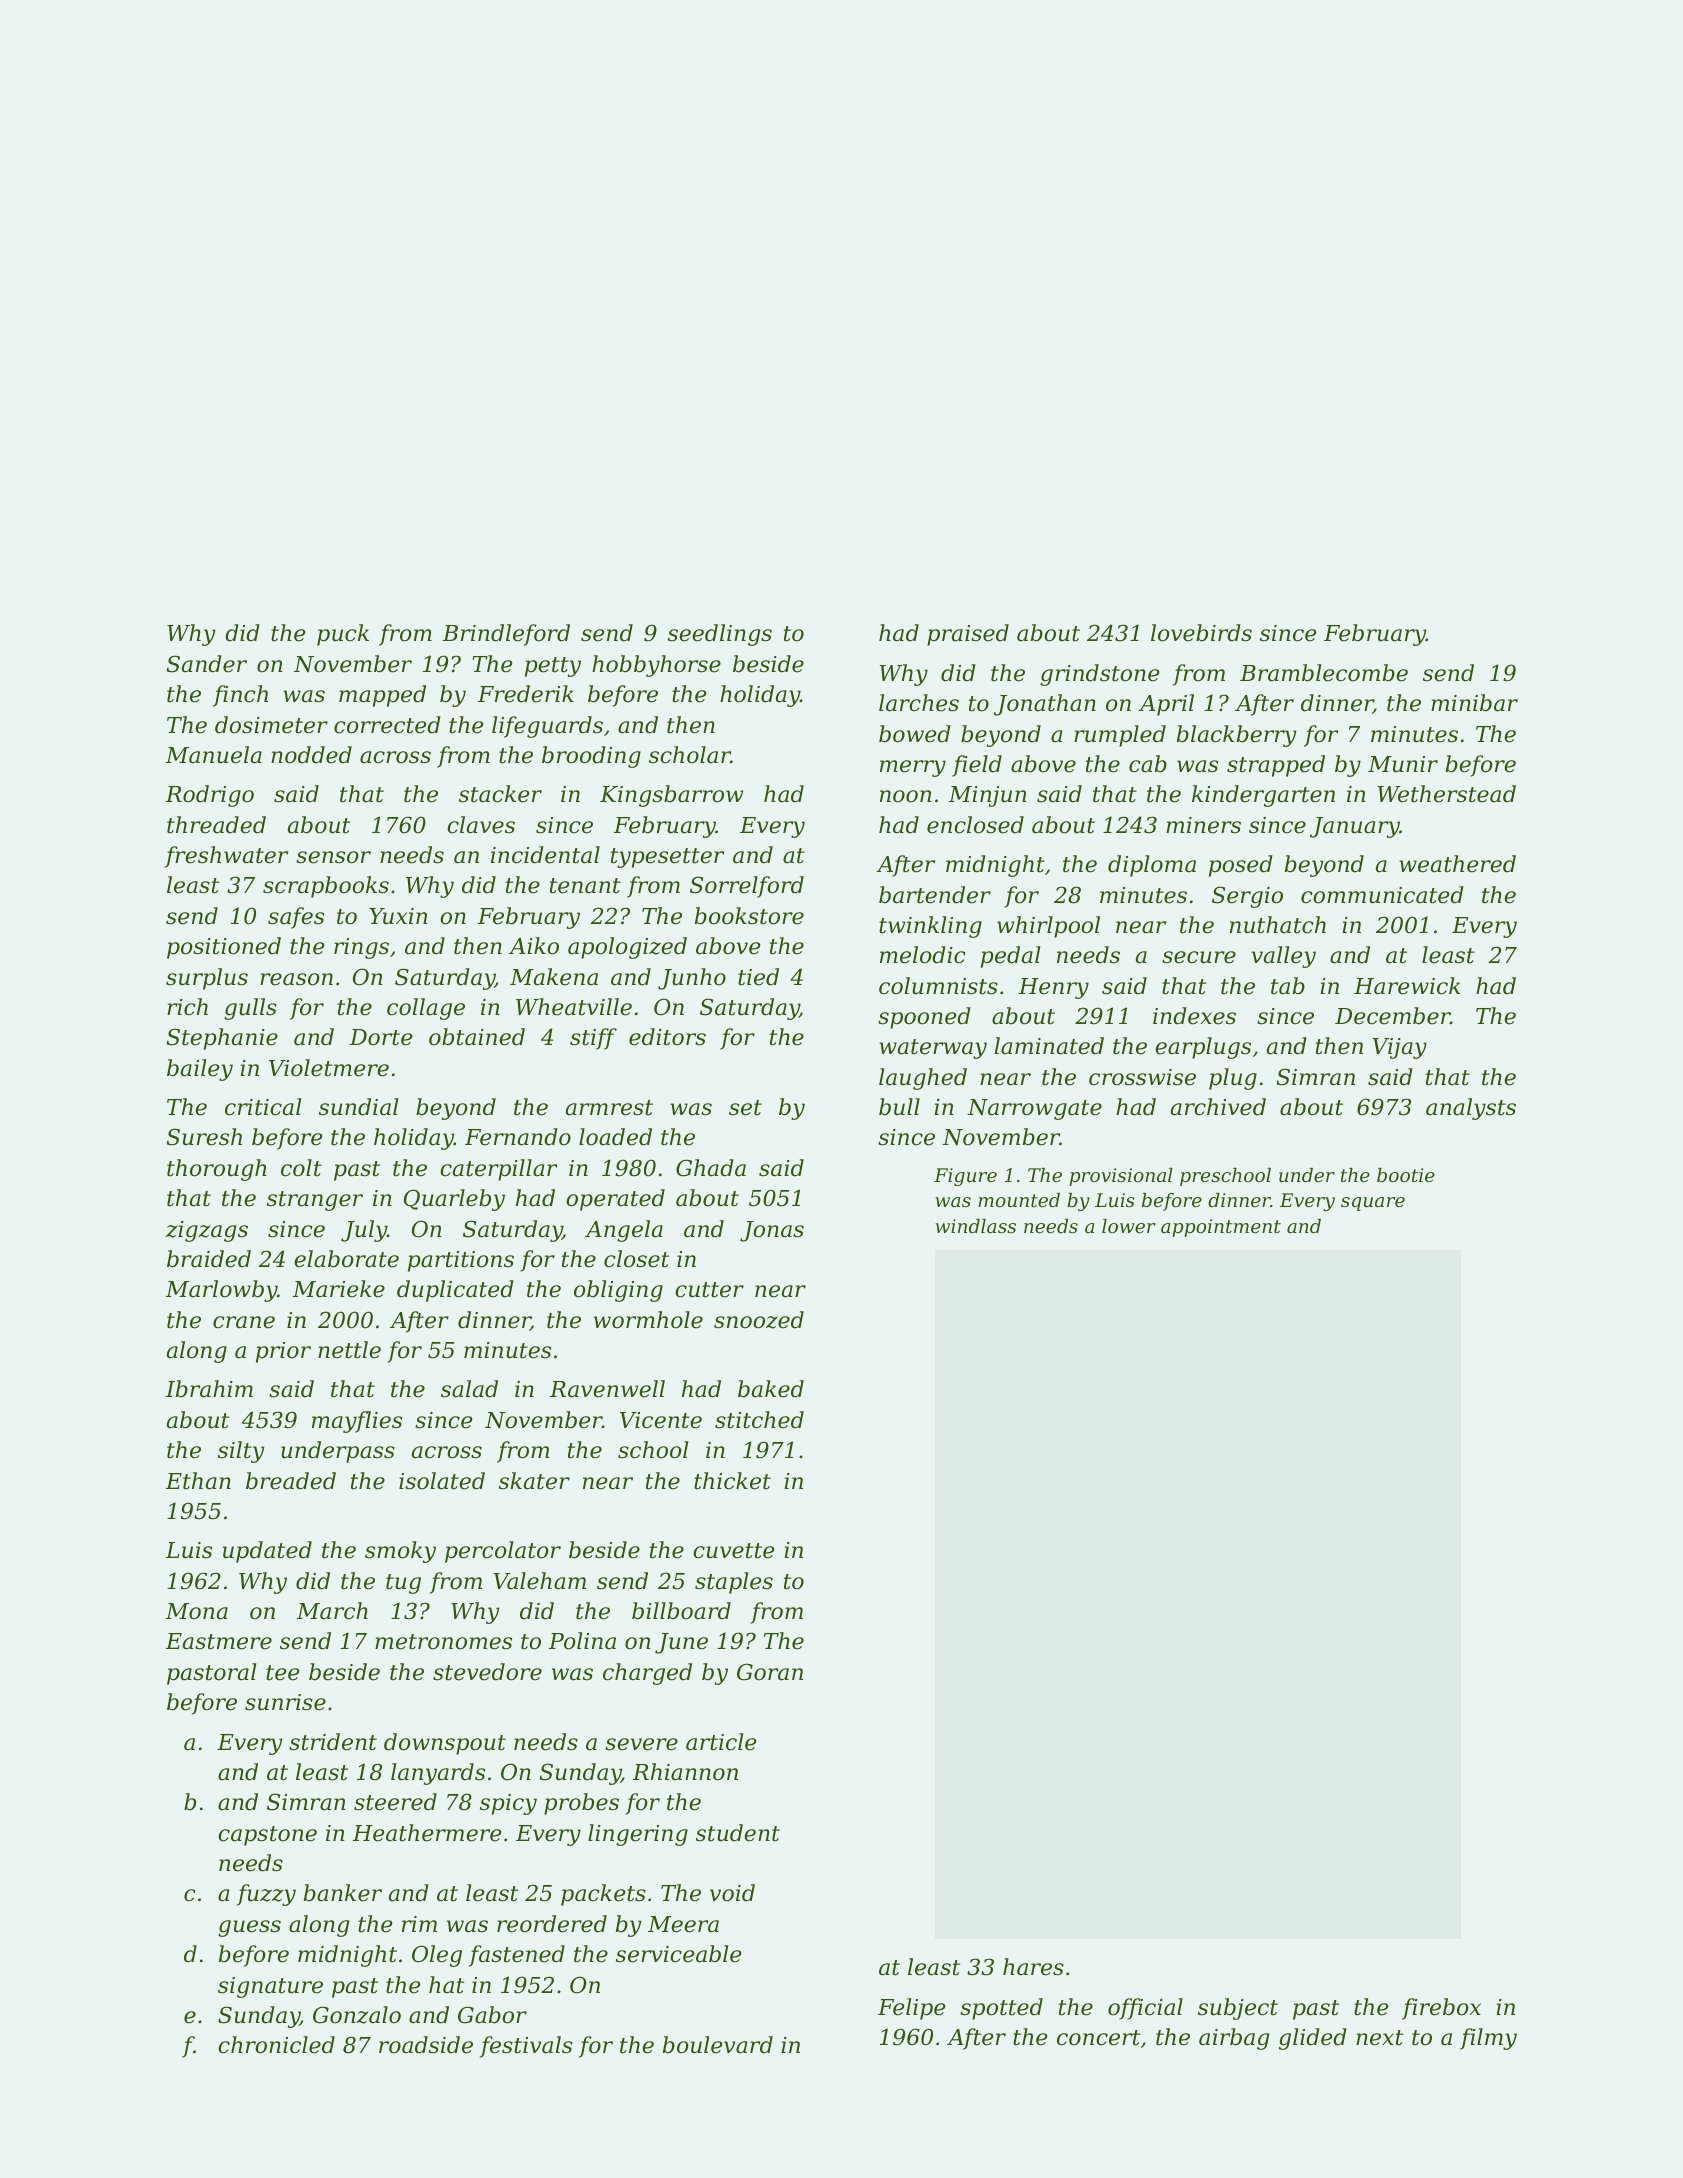 This screenshot has height=2178, width=1683. I want to click on spotted, so click(1001, 2009).
